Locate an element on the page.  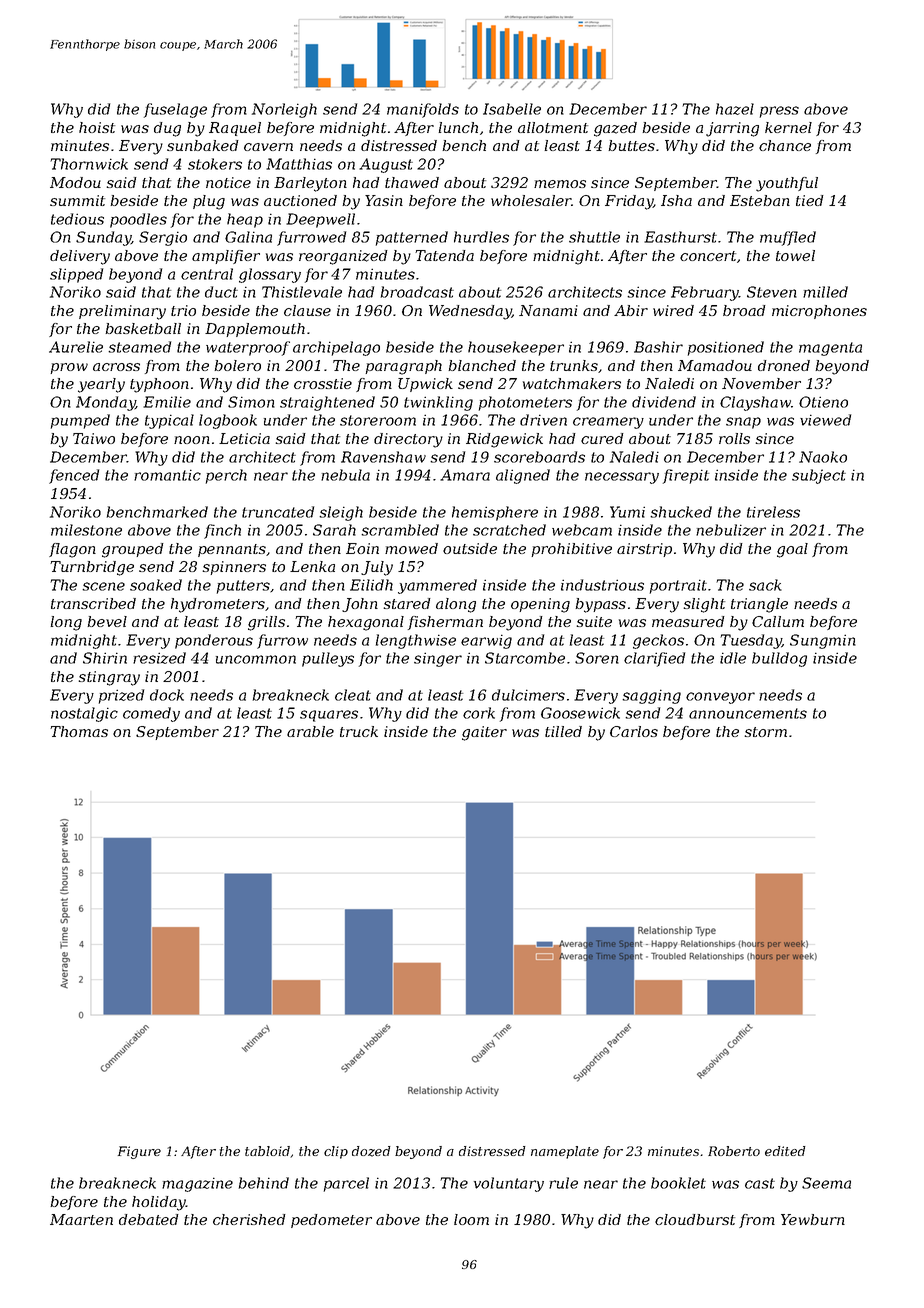
truck is located at coordinates (359, 731).
